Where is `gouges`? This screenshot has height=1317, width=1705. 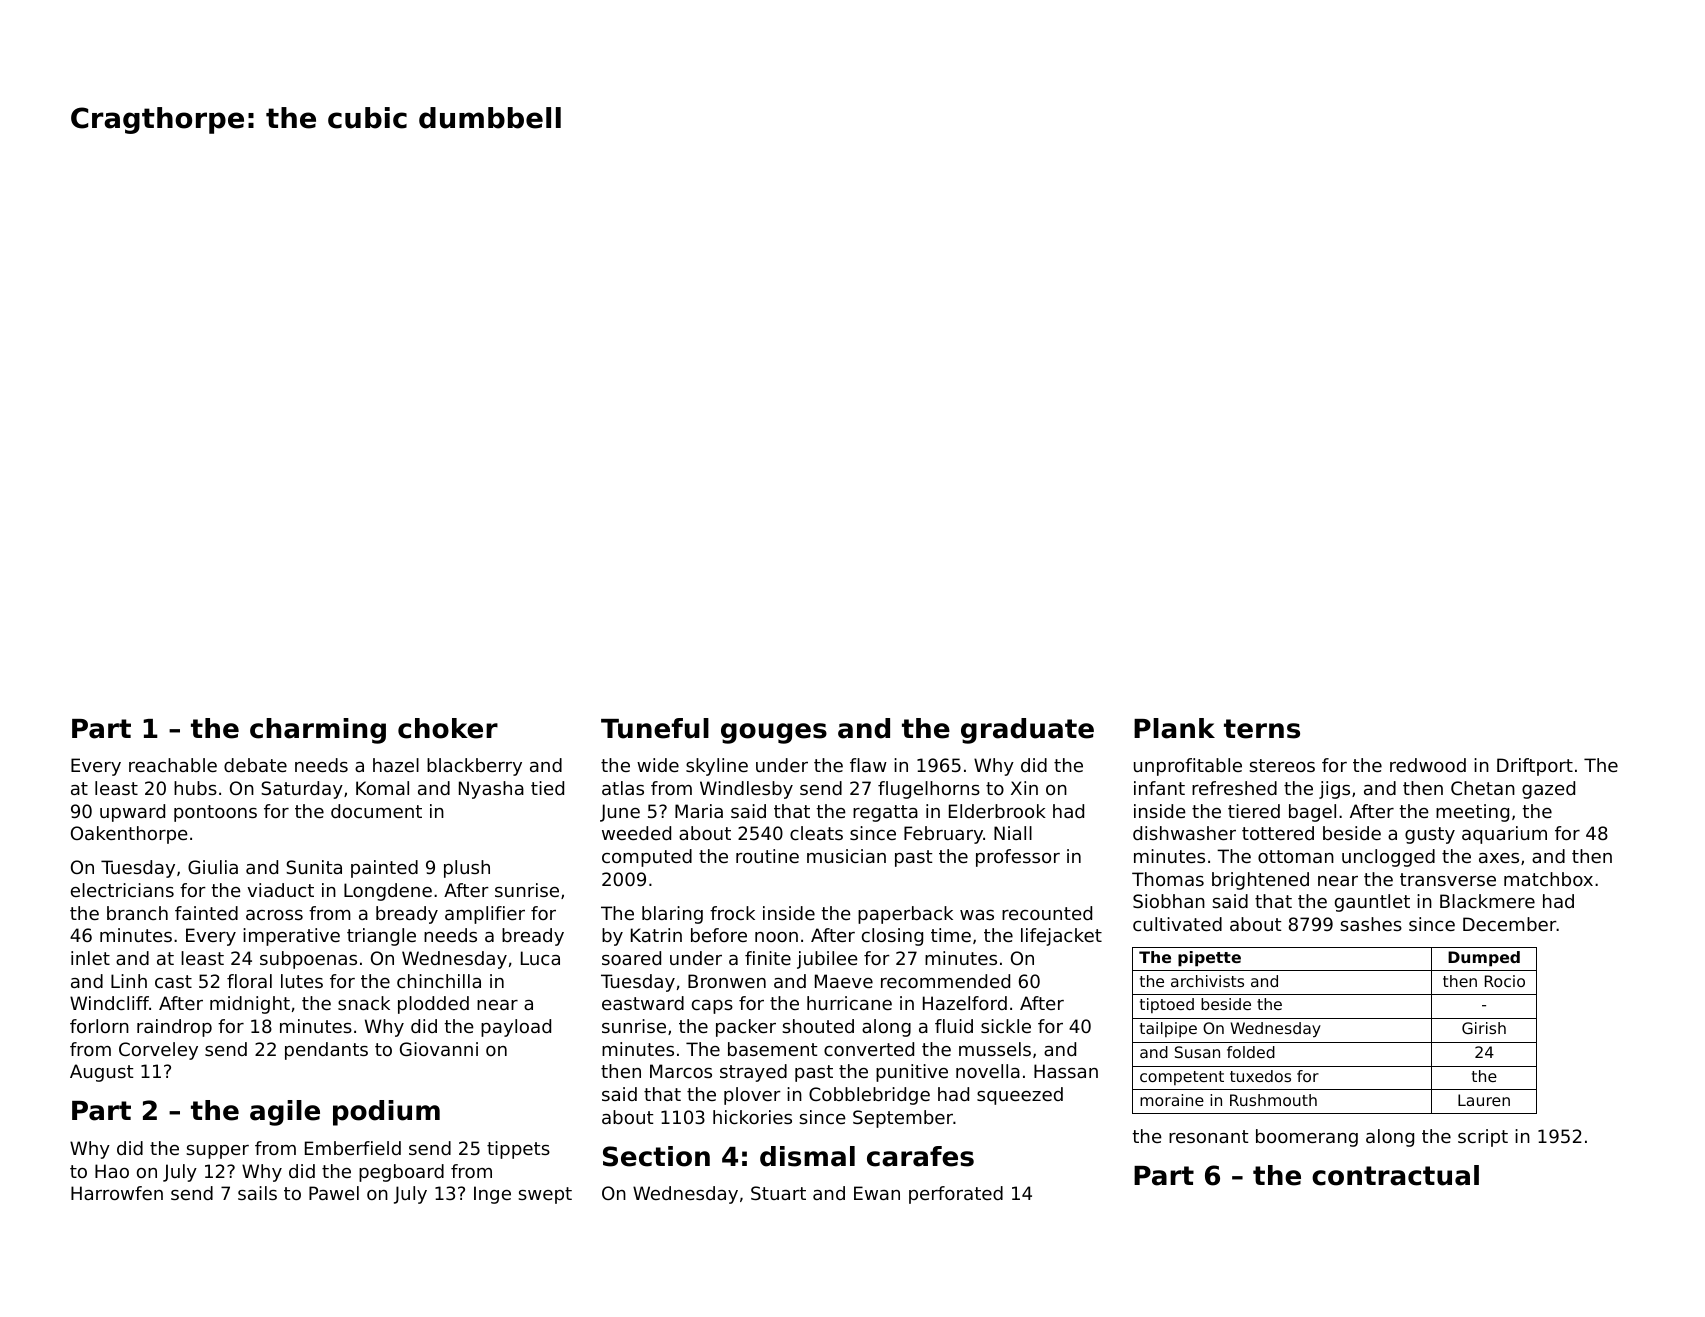
gouges is located at coordinates (774, 733).
